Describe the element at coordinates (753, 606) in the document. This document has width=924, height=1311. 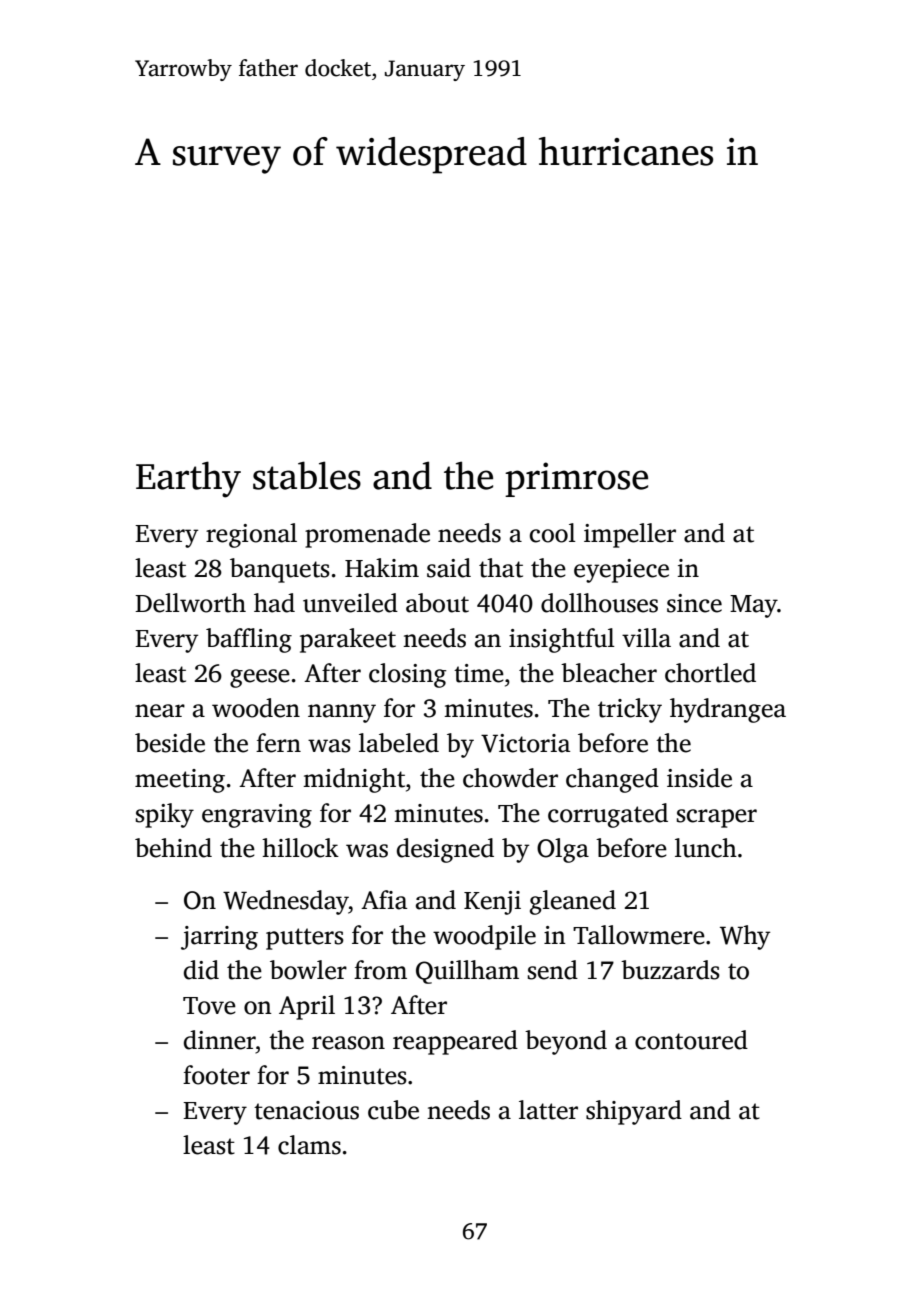
I see `May` at that location.
